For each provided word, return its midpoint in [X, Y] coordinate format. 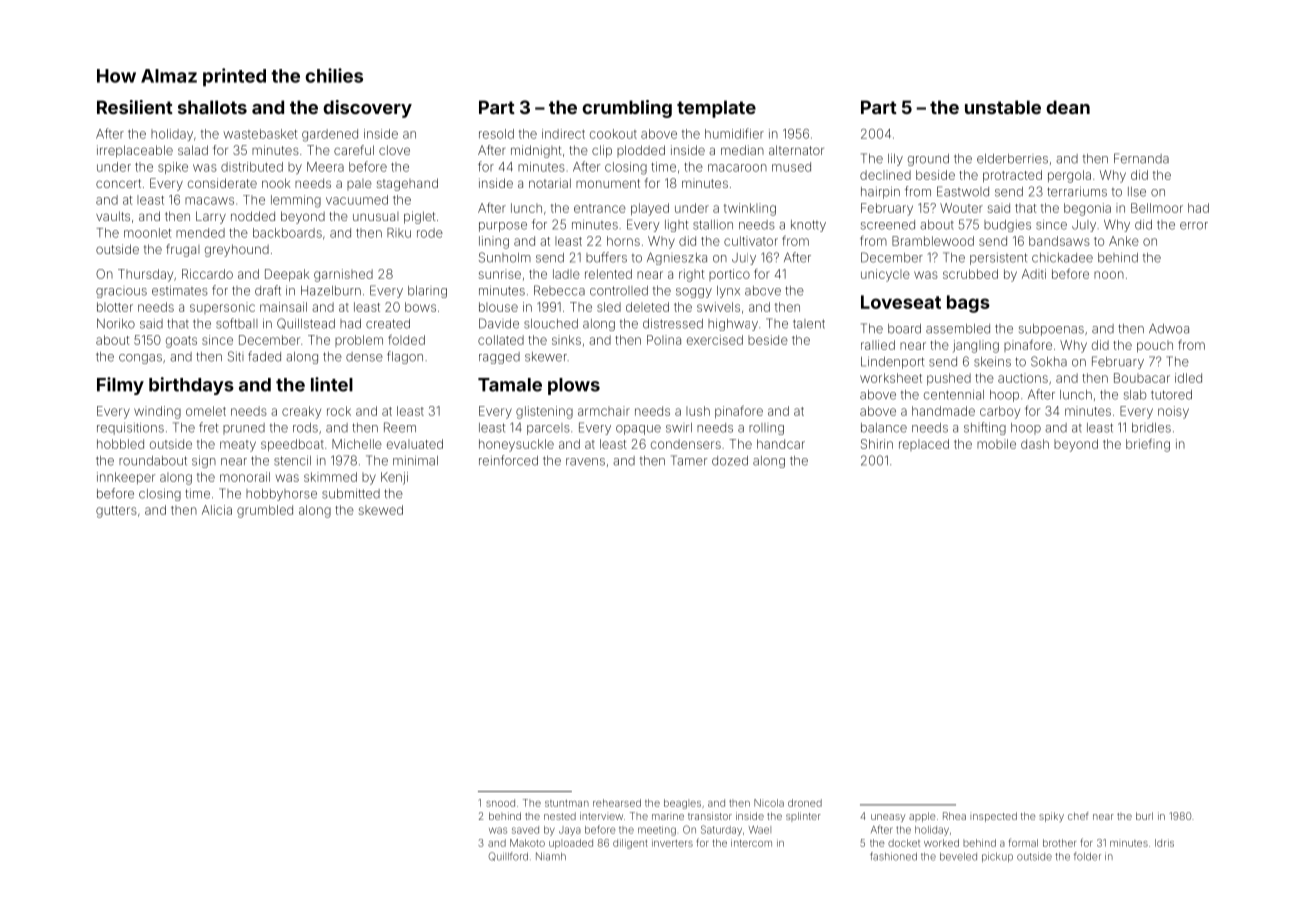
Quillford [508, 856]
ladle [566, 274]
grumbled [265, 511]
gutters [116, 512]
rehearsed [617, 803]
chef [1078, 816]
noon [1109, 275]
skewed [380, 510]
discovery [367, 109]
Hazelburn [331, 291]
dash [1035, 444]
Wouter [961, 208]
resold [496, 134]
